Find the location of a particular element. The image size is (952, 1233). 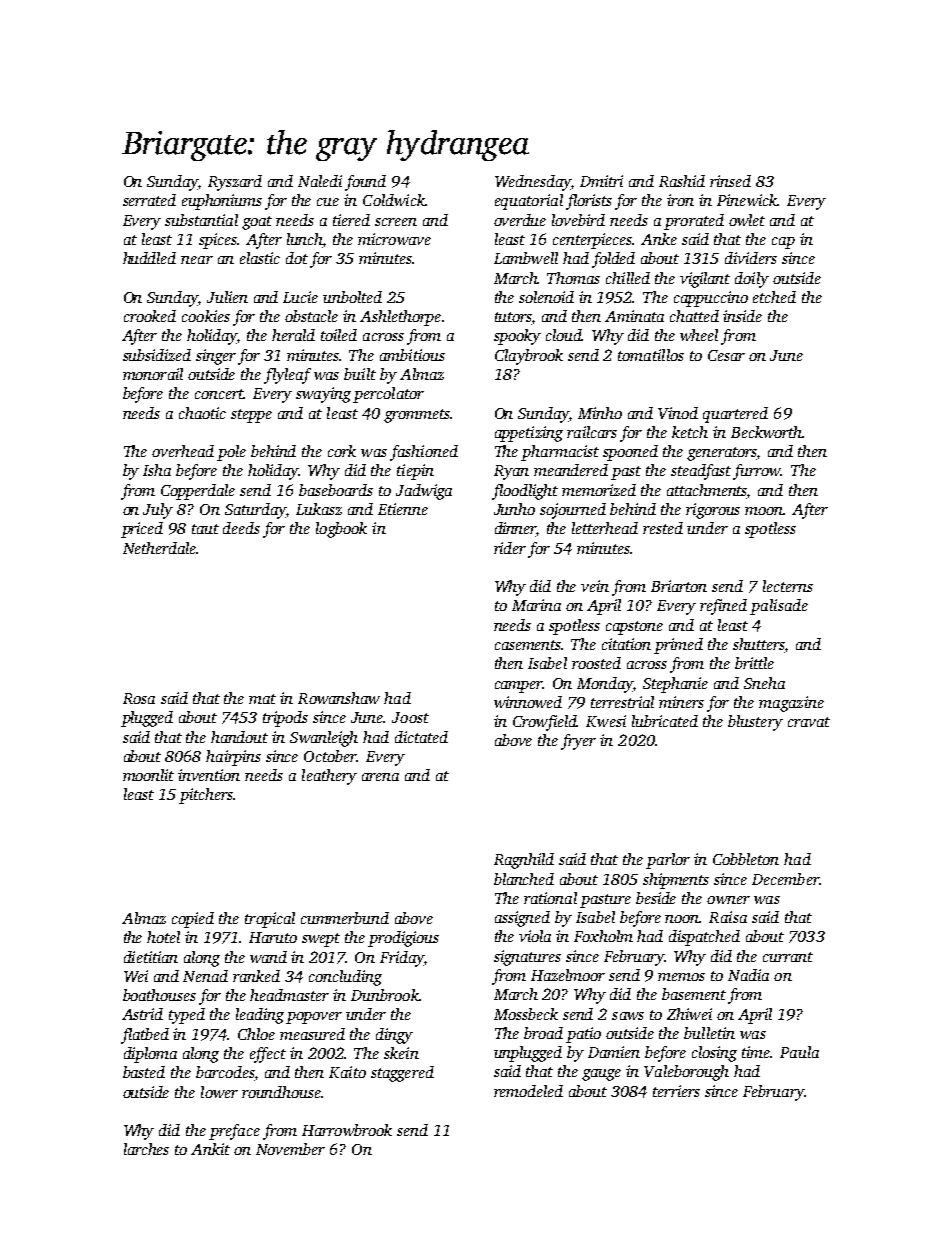

Etienne is located at coordinates (403, 509).
